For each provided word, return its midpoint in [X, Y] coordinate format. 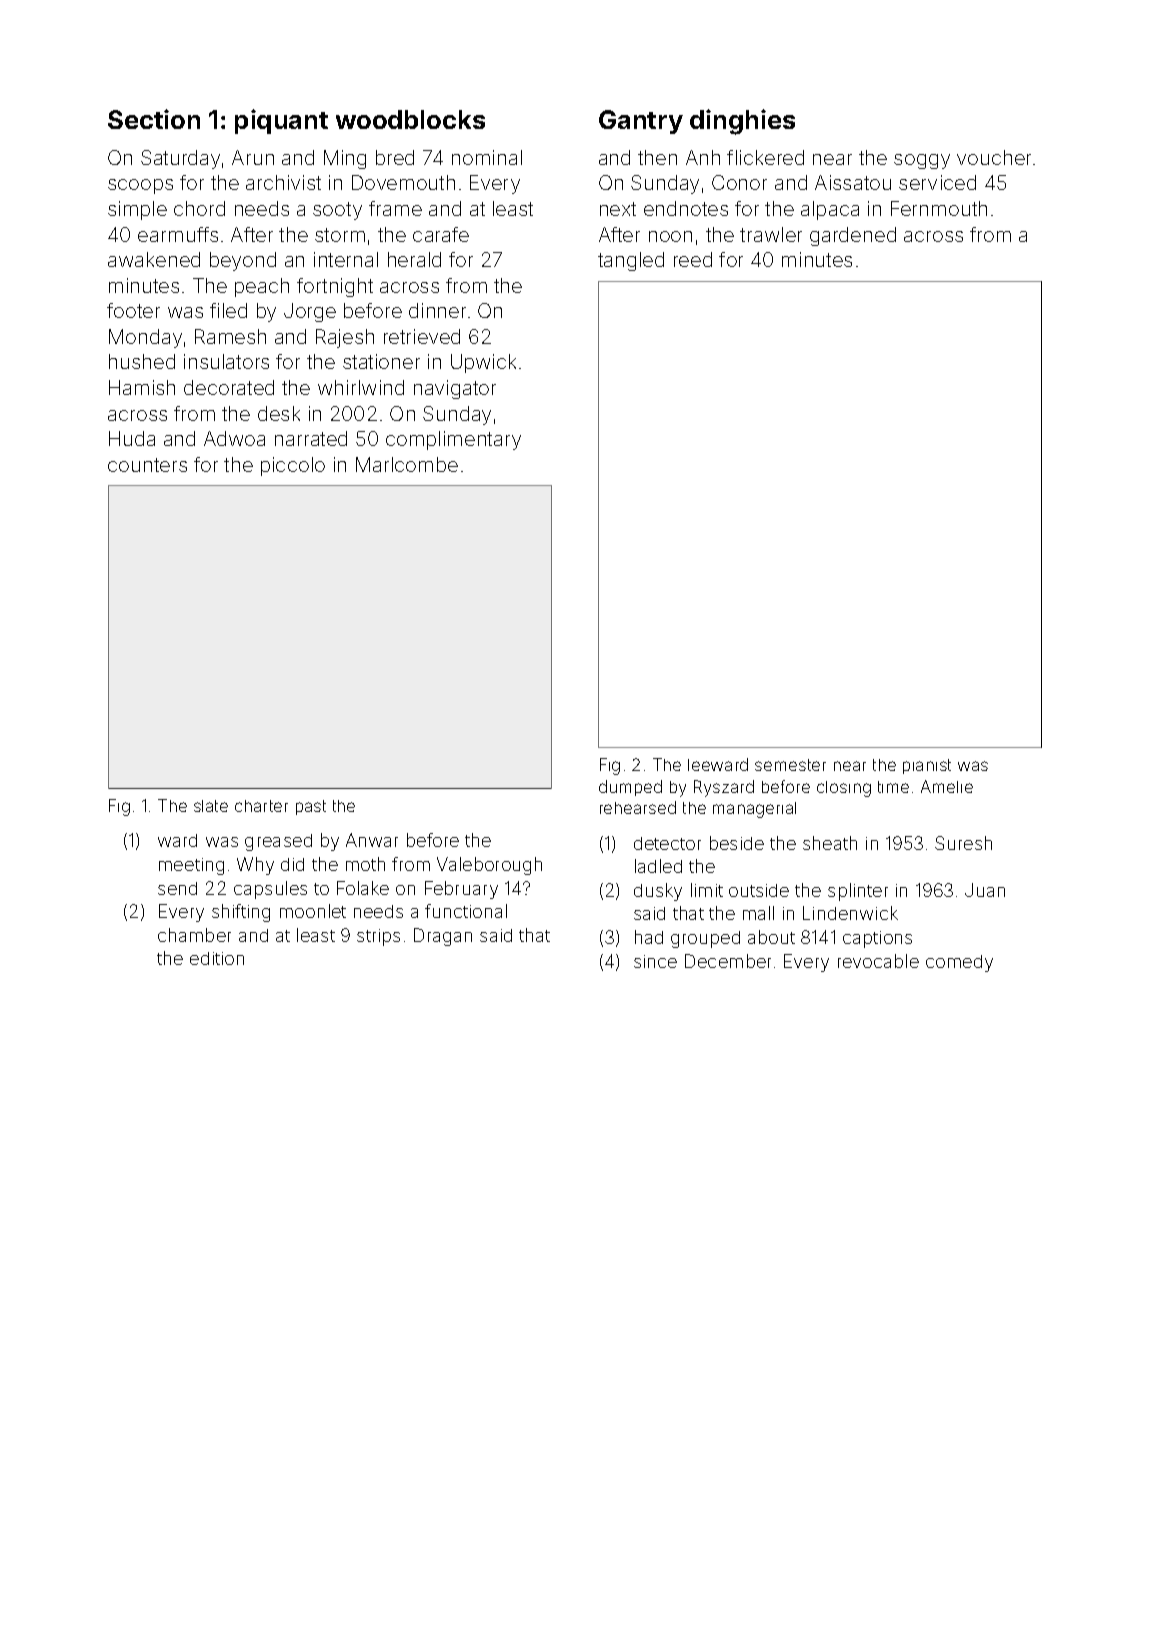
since [655, 961]
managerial [754, 810]
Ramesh [230, 336]
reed [693, 259]
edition [217, 958]
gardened [853, 236]
